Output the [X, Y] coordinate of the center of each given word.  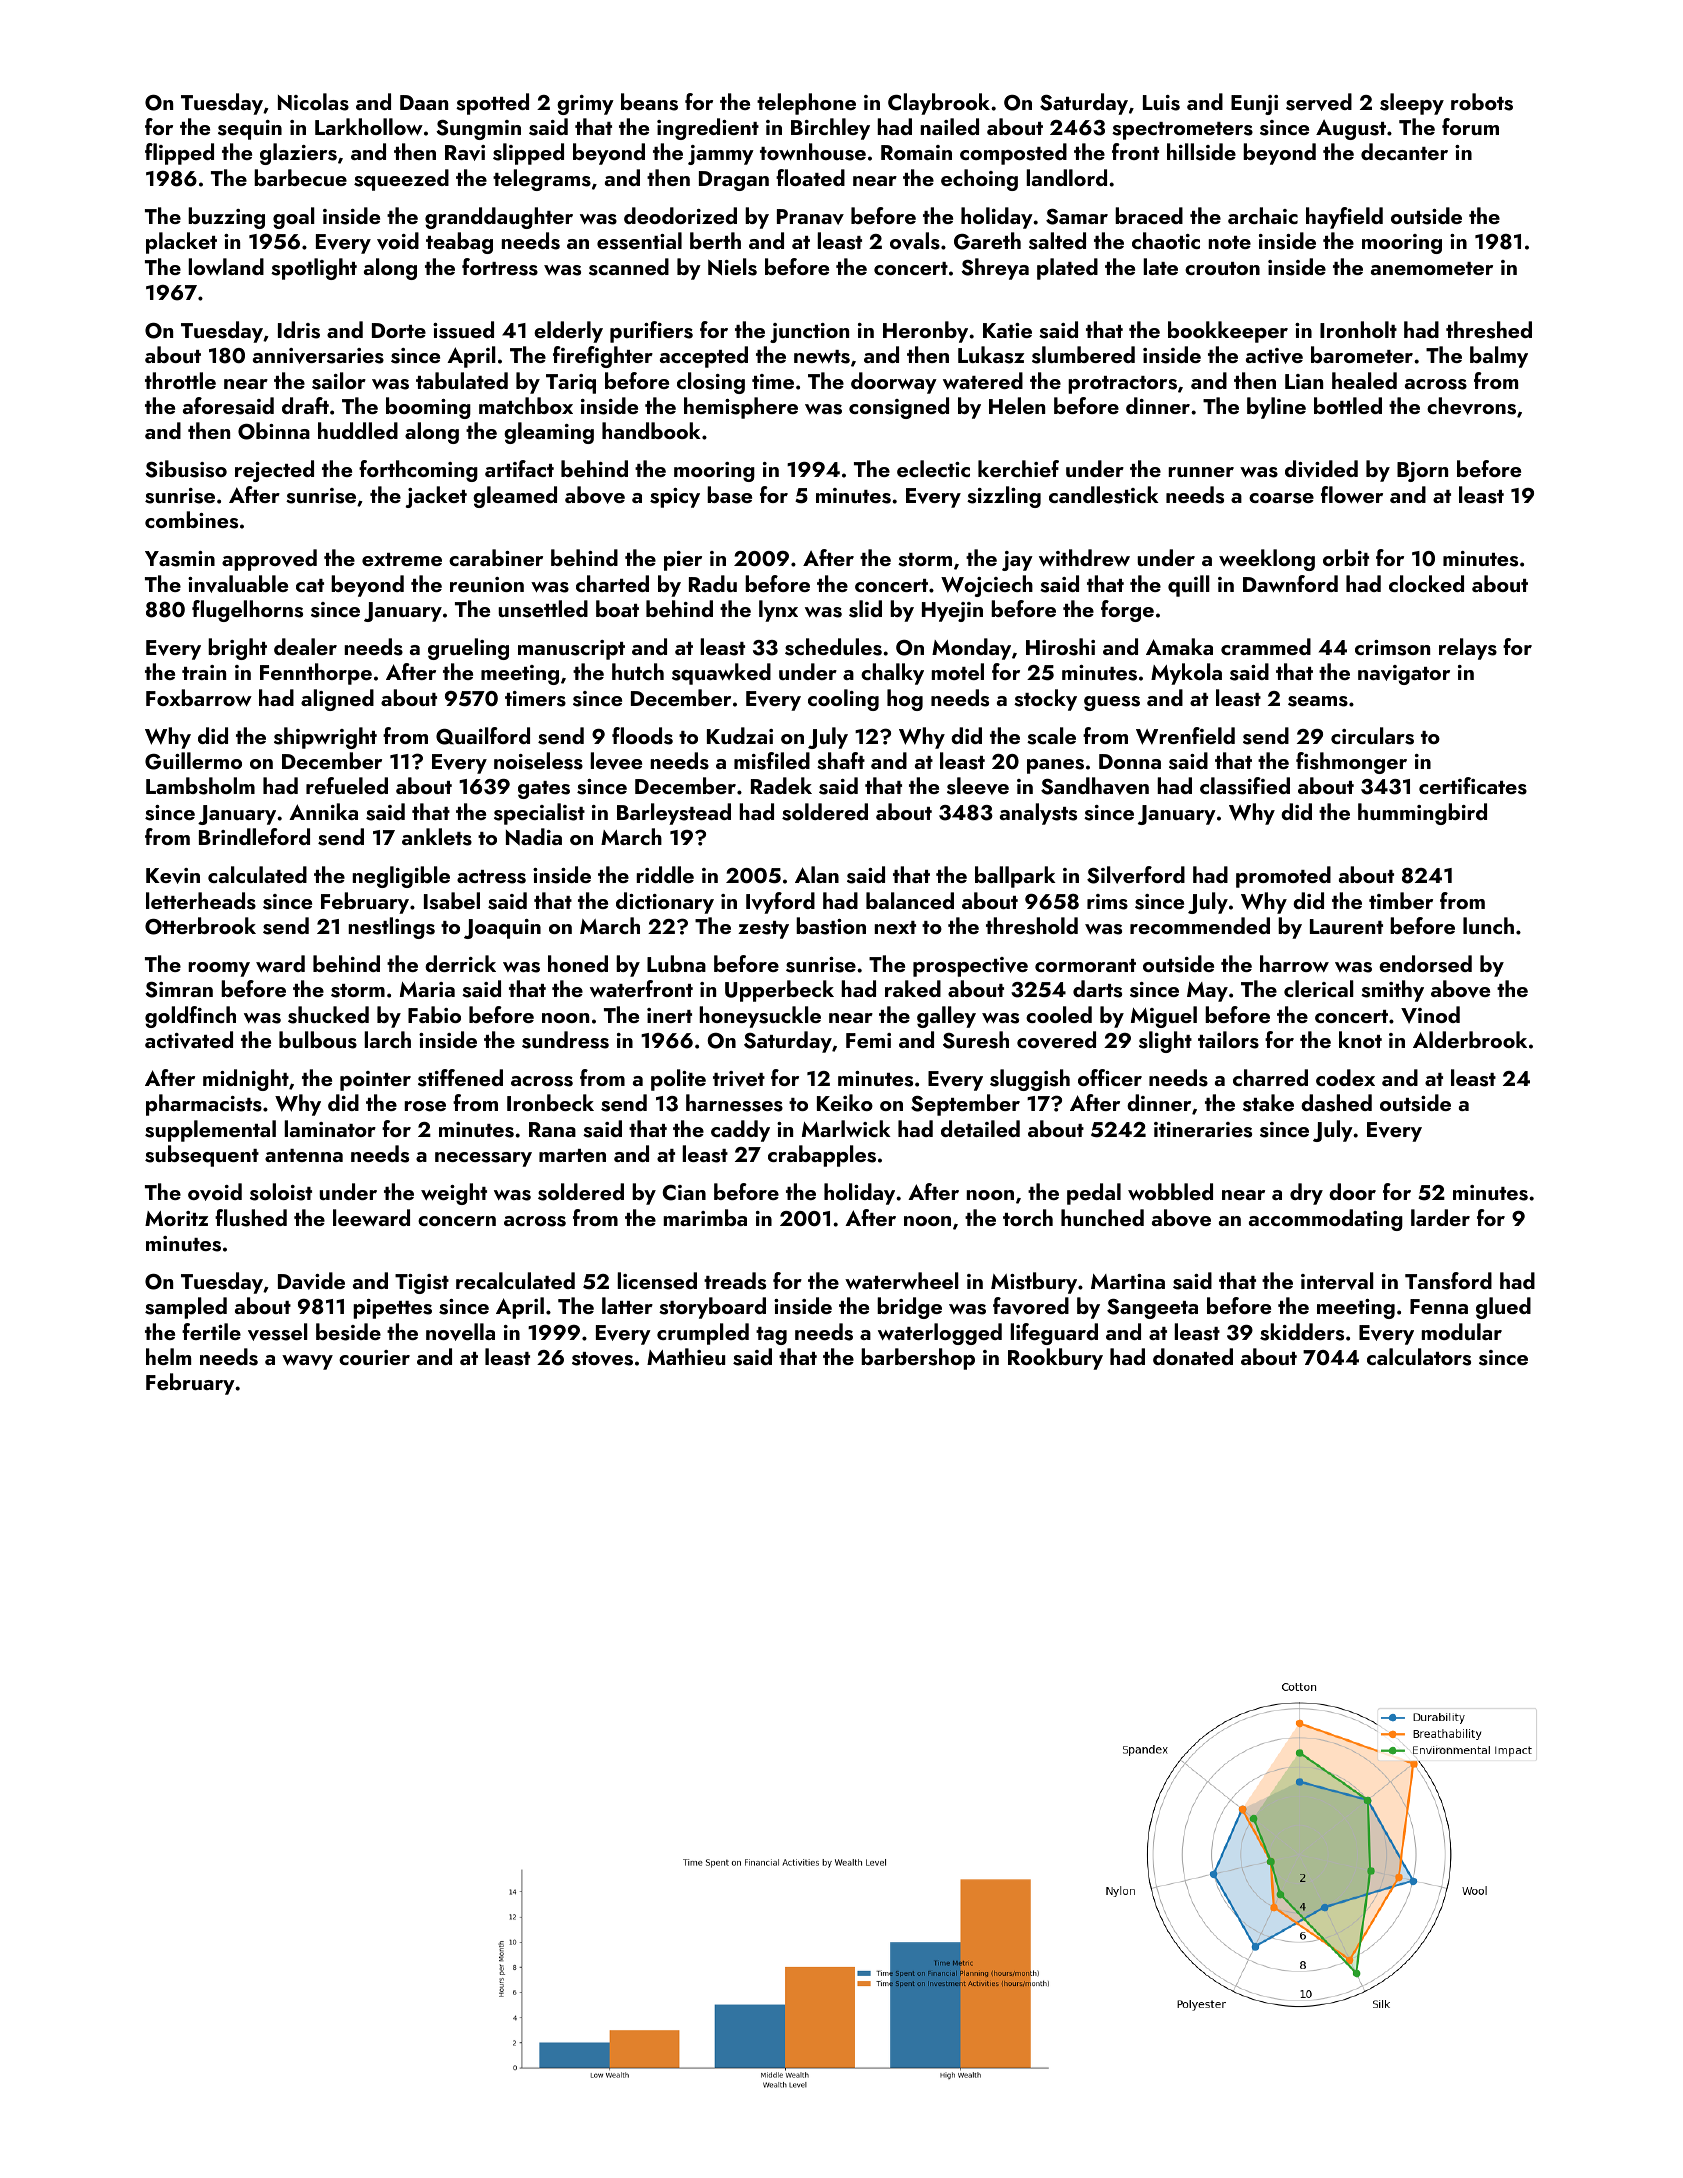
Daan [424, 102]
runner [1201, 472]
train [204, 672]
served [1319, 102]
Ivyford [780, 903]
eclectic [933, 468]
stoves [602, 1359]
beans [649, 102]
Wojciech [987, 586]
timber [1401, 900]
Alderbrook [1470, 1039]
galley [946, 1017]
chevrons [1471, 406]
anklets [437, 837]
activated [189, 1040]
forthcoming [418, 471]
